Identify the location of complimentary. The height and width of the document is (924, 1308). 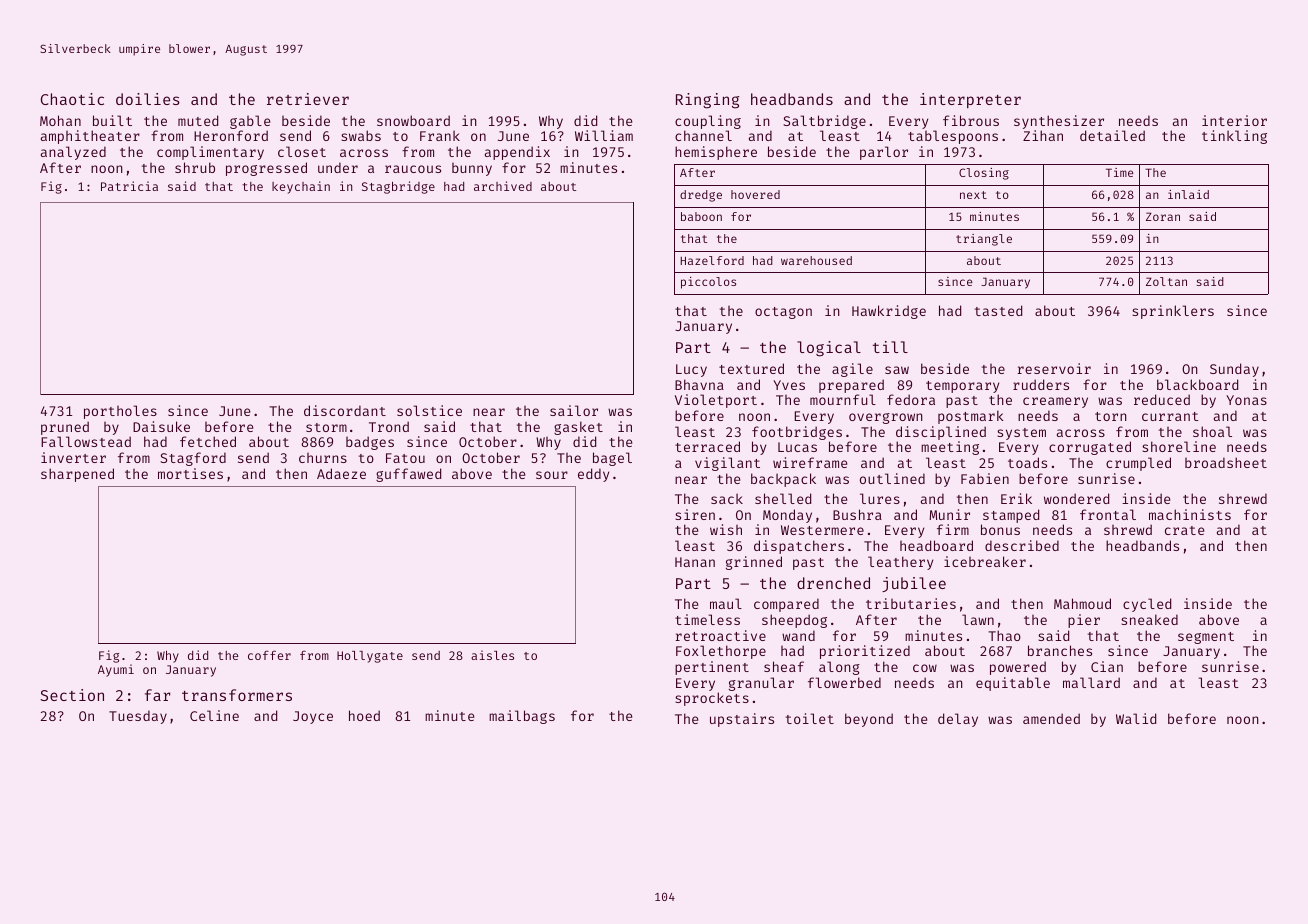
(210, 153).
